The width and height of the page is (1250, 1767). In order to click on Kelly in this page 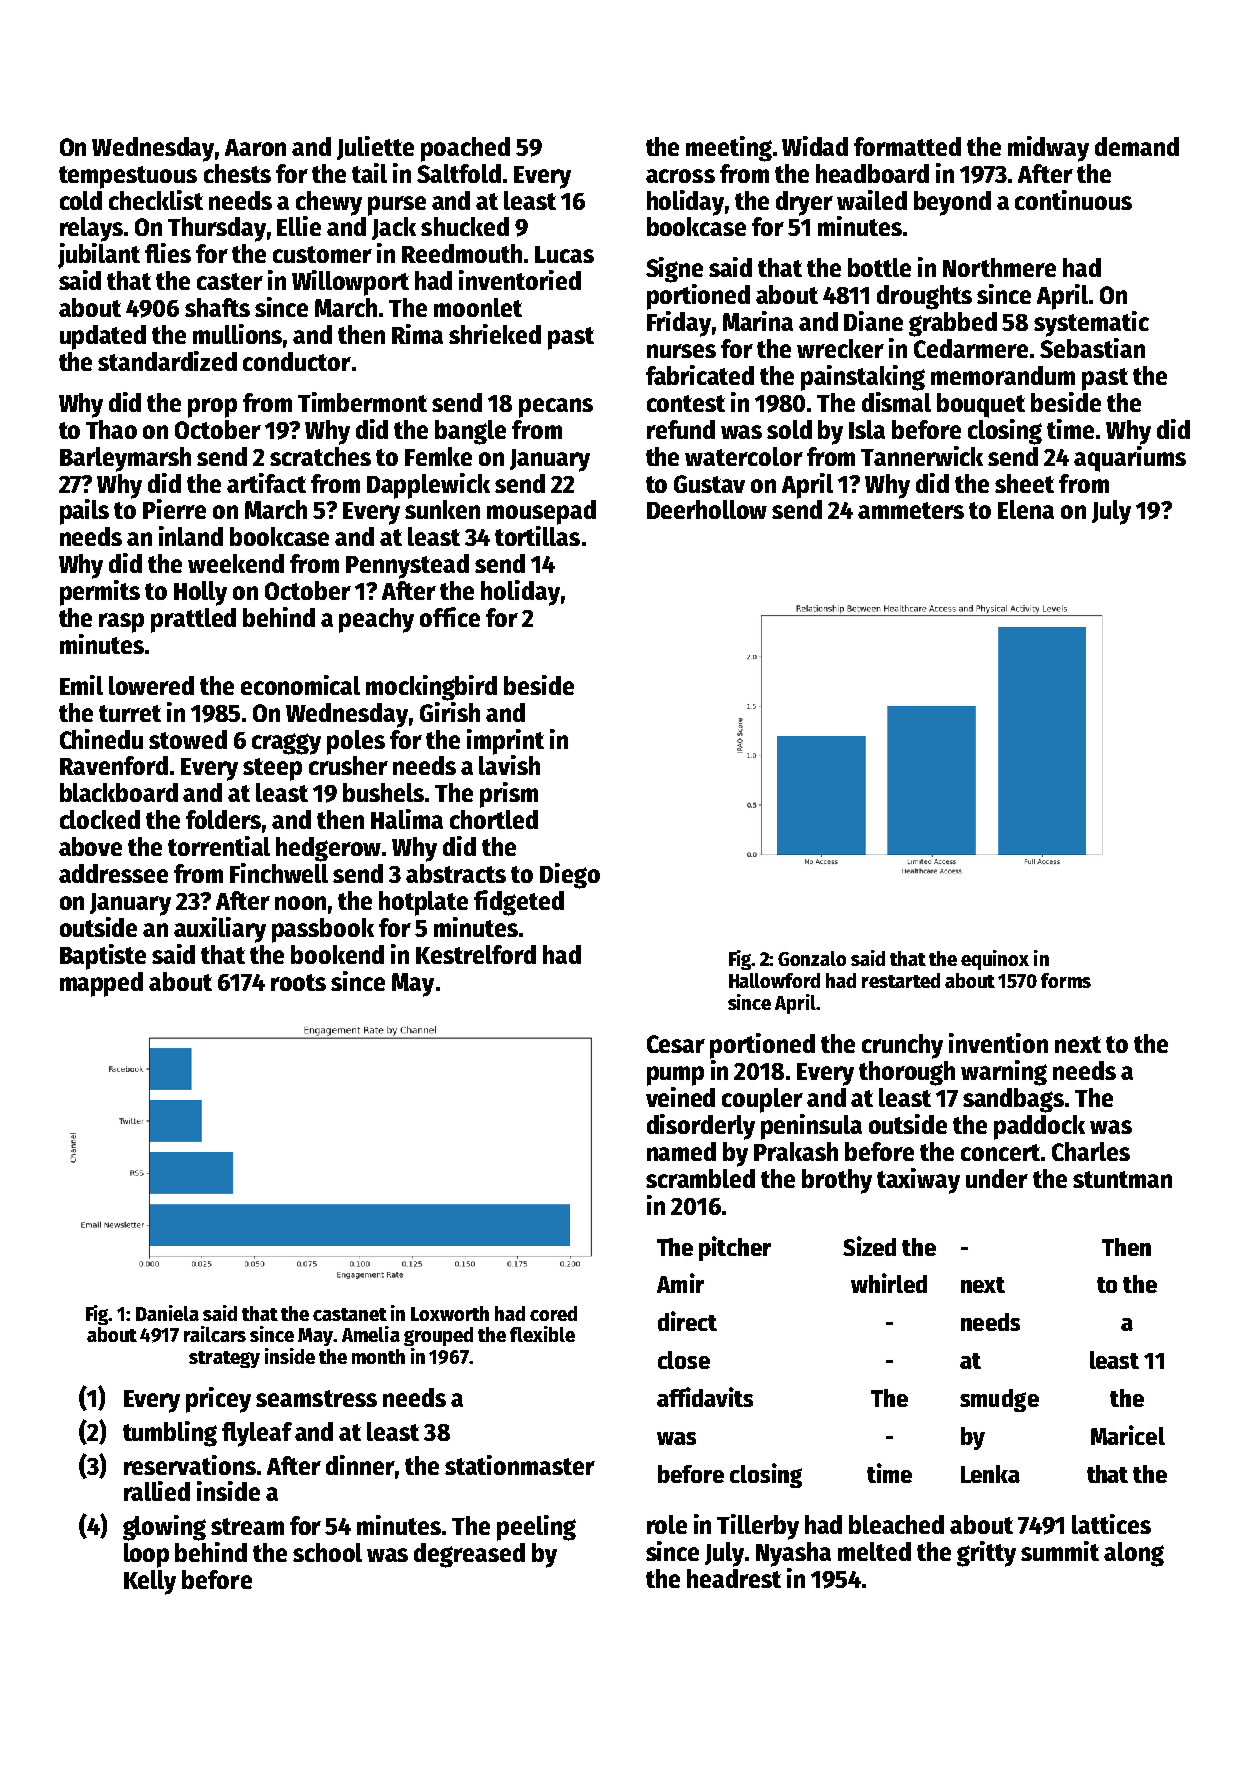, I will do `click(150, 1582)`.
